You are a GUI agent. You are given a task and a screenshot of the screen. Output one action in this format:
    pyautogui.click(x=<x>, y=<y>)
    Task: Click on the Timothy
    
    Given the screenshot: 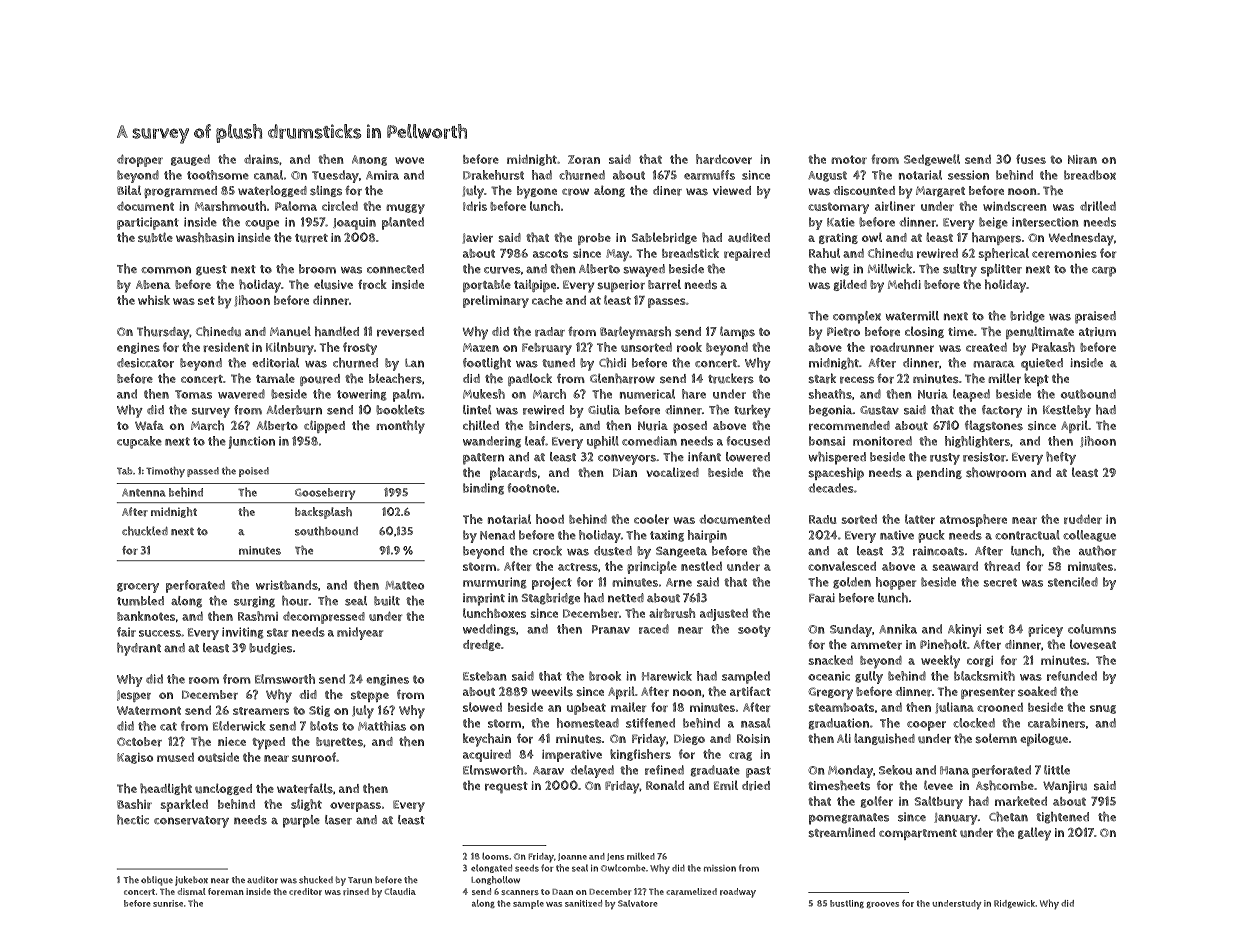 What is the action you would take?
    pyautogui.click(x=165, y=472)
